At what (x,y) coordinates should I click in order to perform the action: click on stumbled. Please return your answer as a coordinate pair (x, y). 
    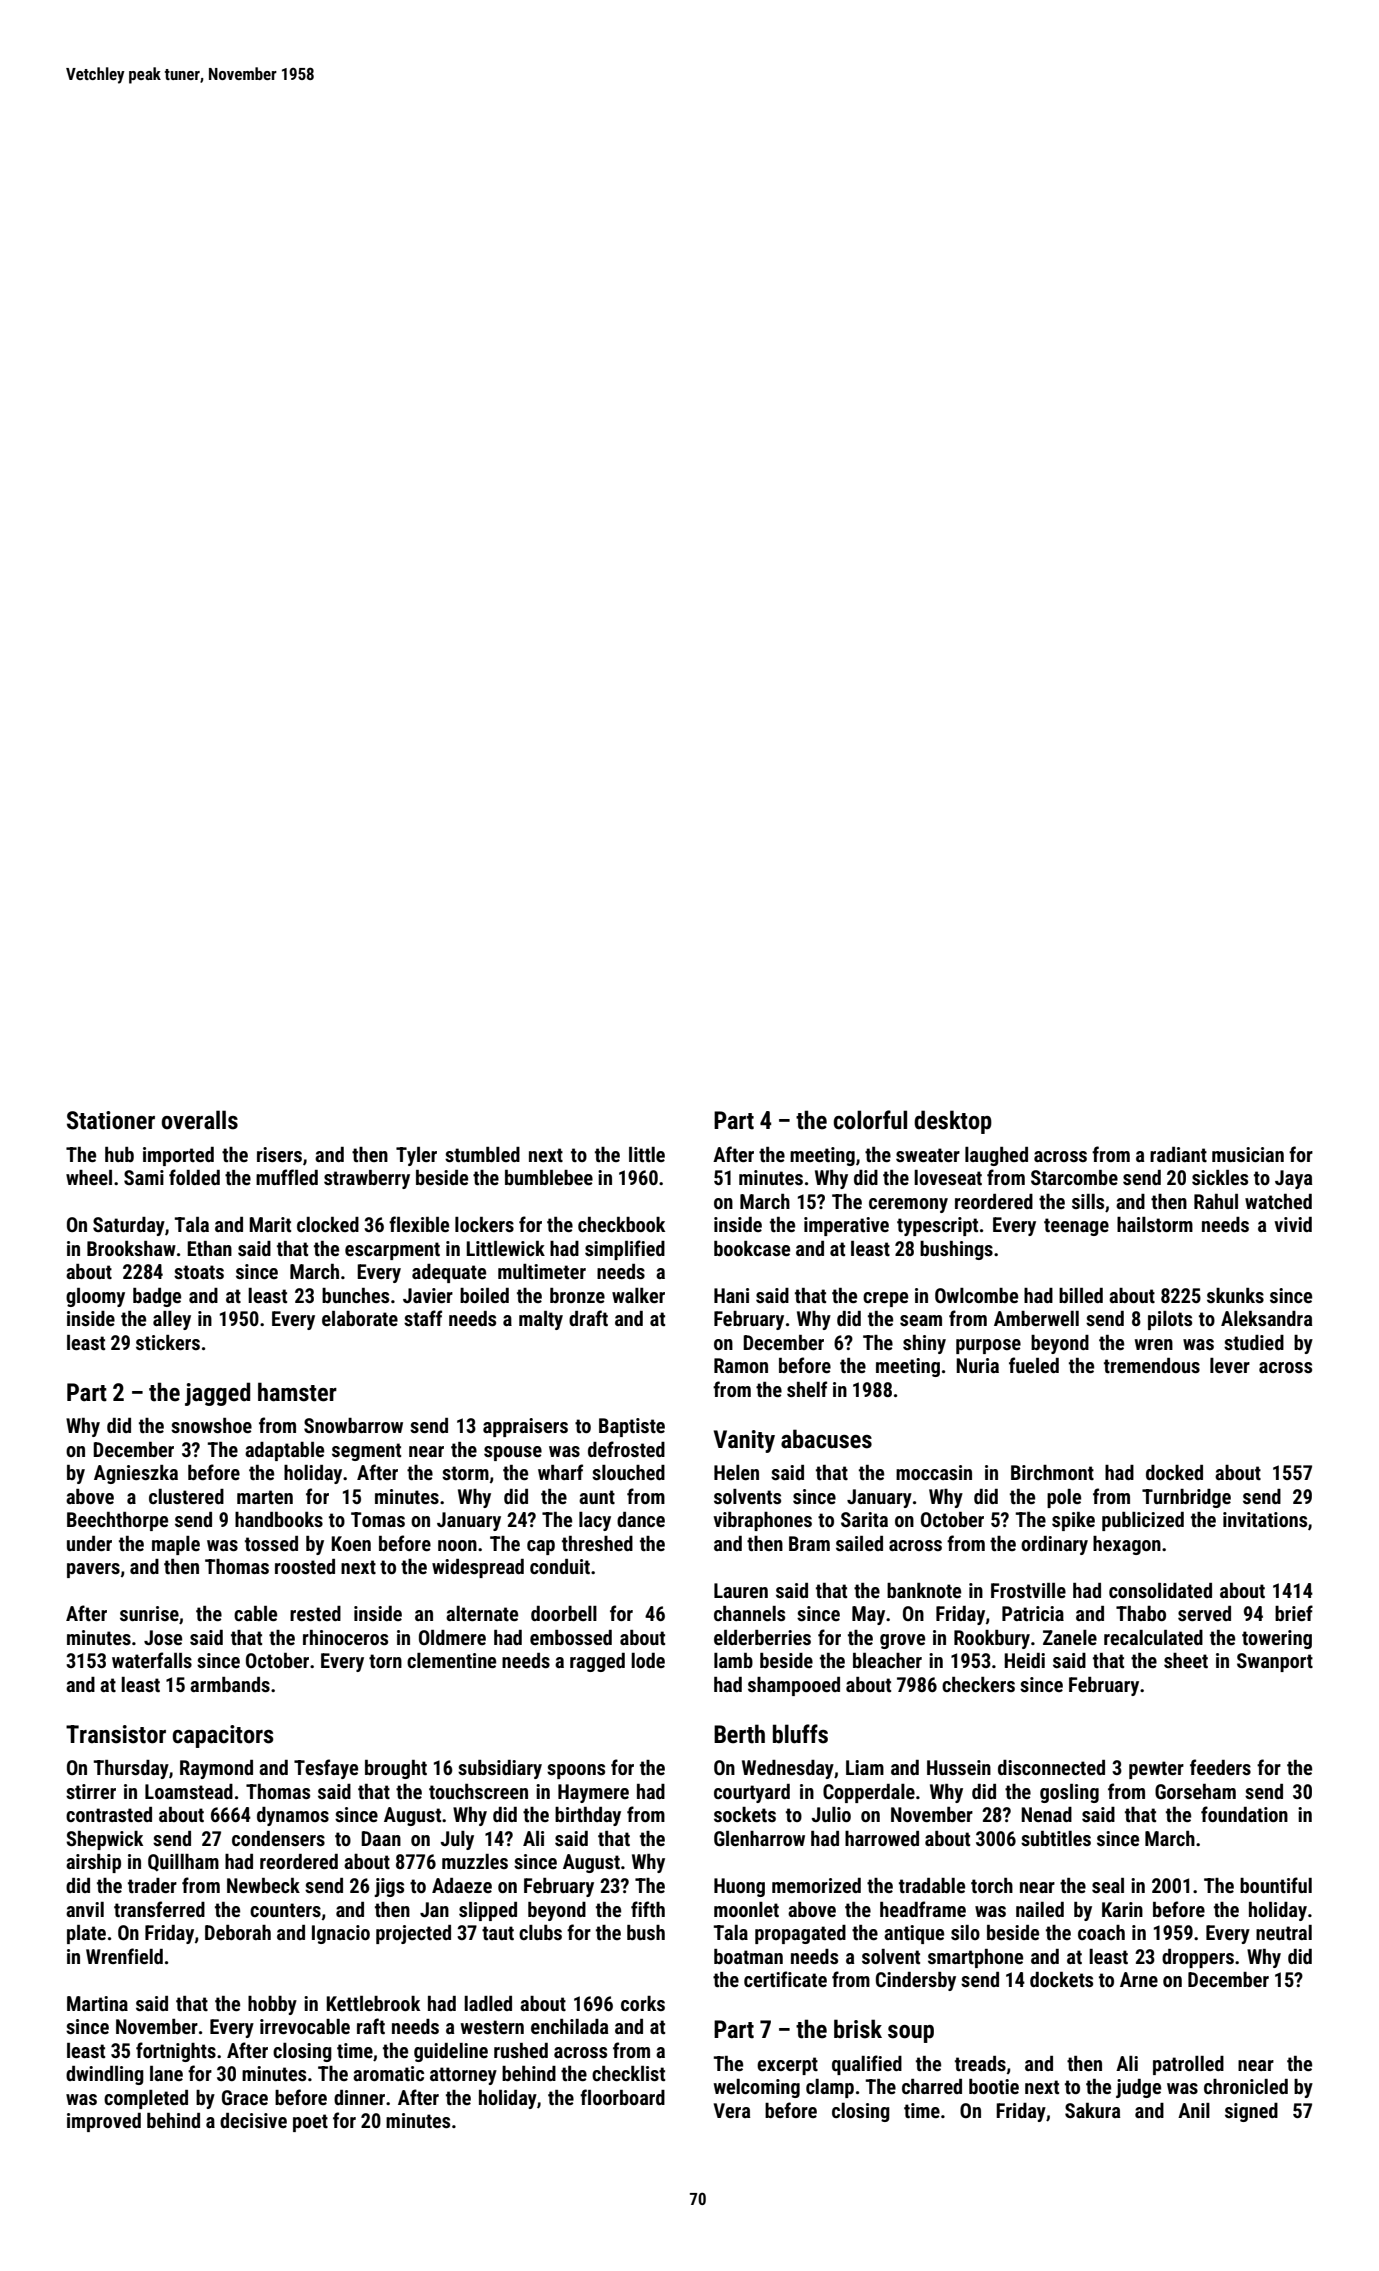
    Looking at the image, I should click on (482, 1154).
